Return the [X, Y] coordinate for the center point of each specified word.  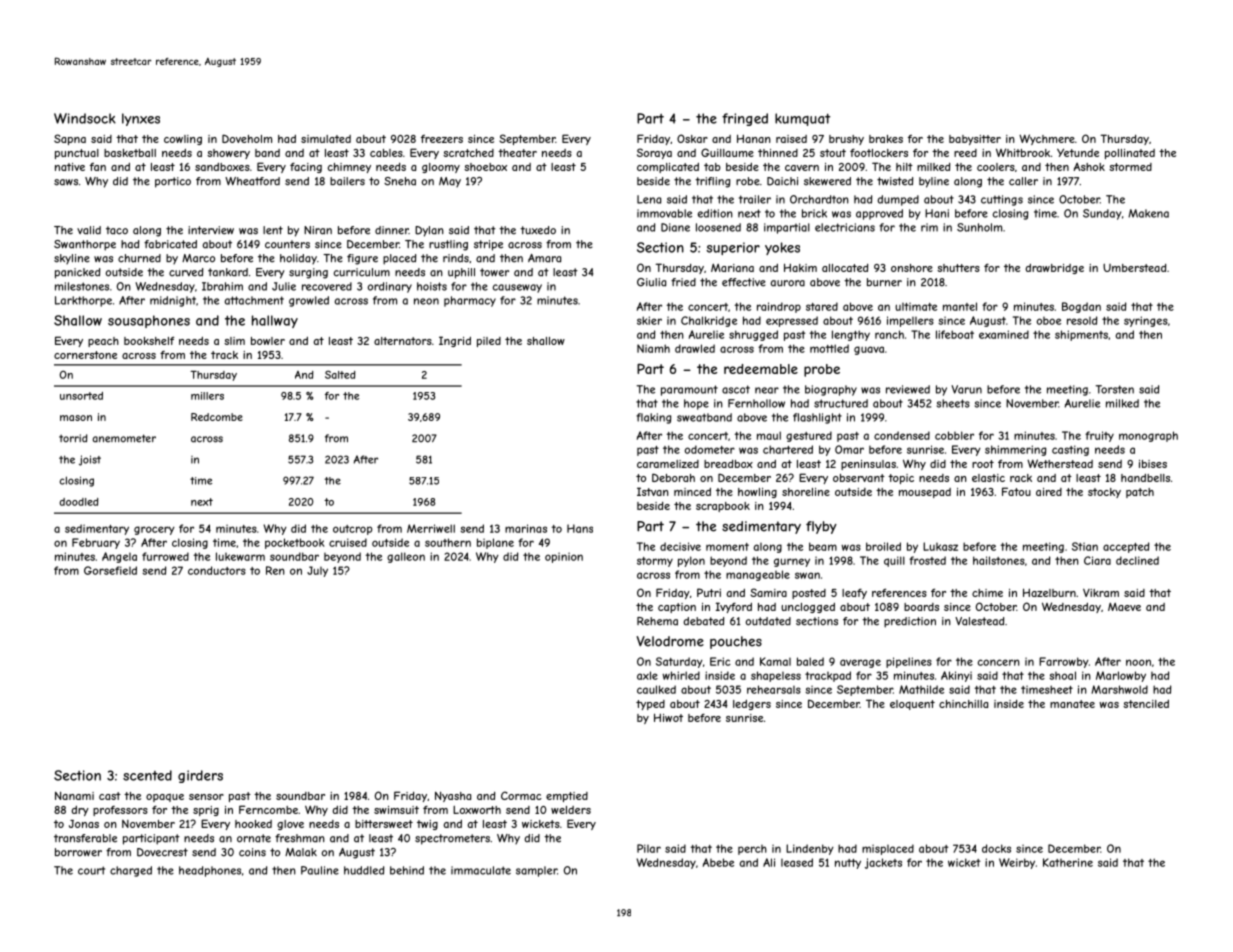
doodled [79, 502]
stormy [655, 562]
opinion [564, 557]
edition [715, 213]
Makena [1148, 213]
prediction [910, 622]
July [317, 571]
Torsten [1115, 389]
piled [489, 342]
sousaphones [149, 321]
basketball [130, 153]
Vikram [1101, 593]
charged [131, 871]
